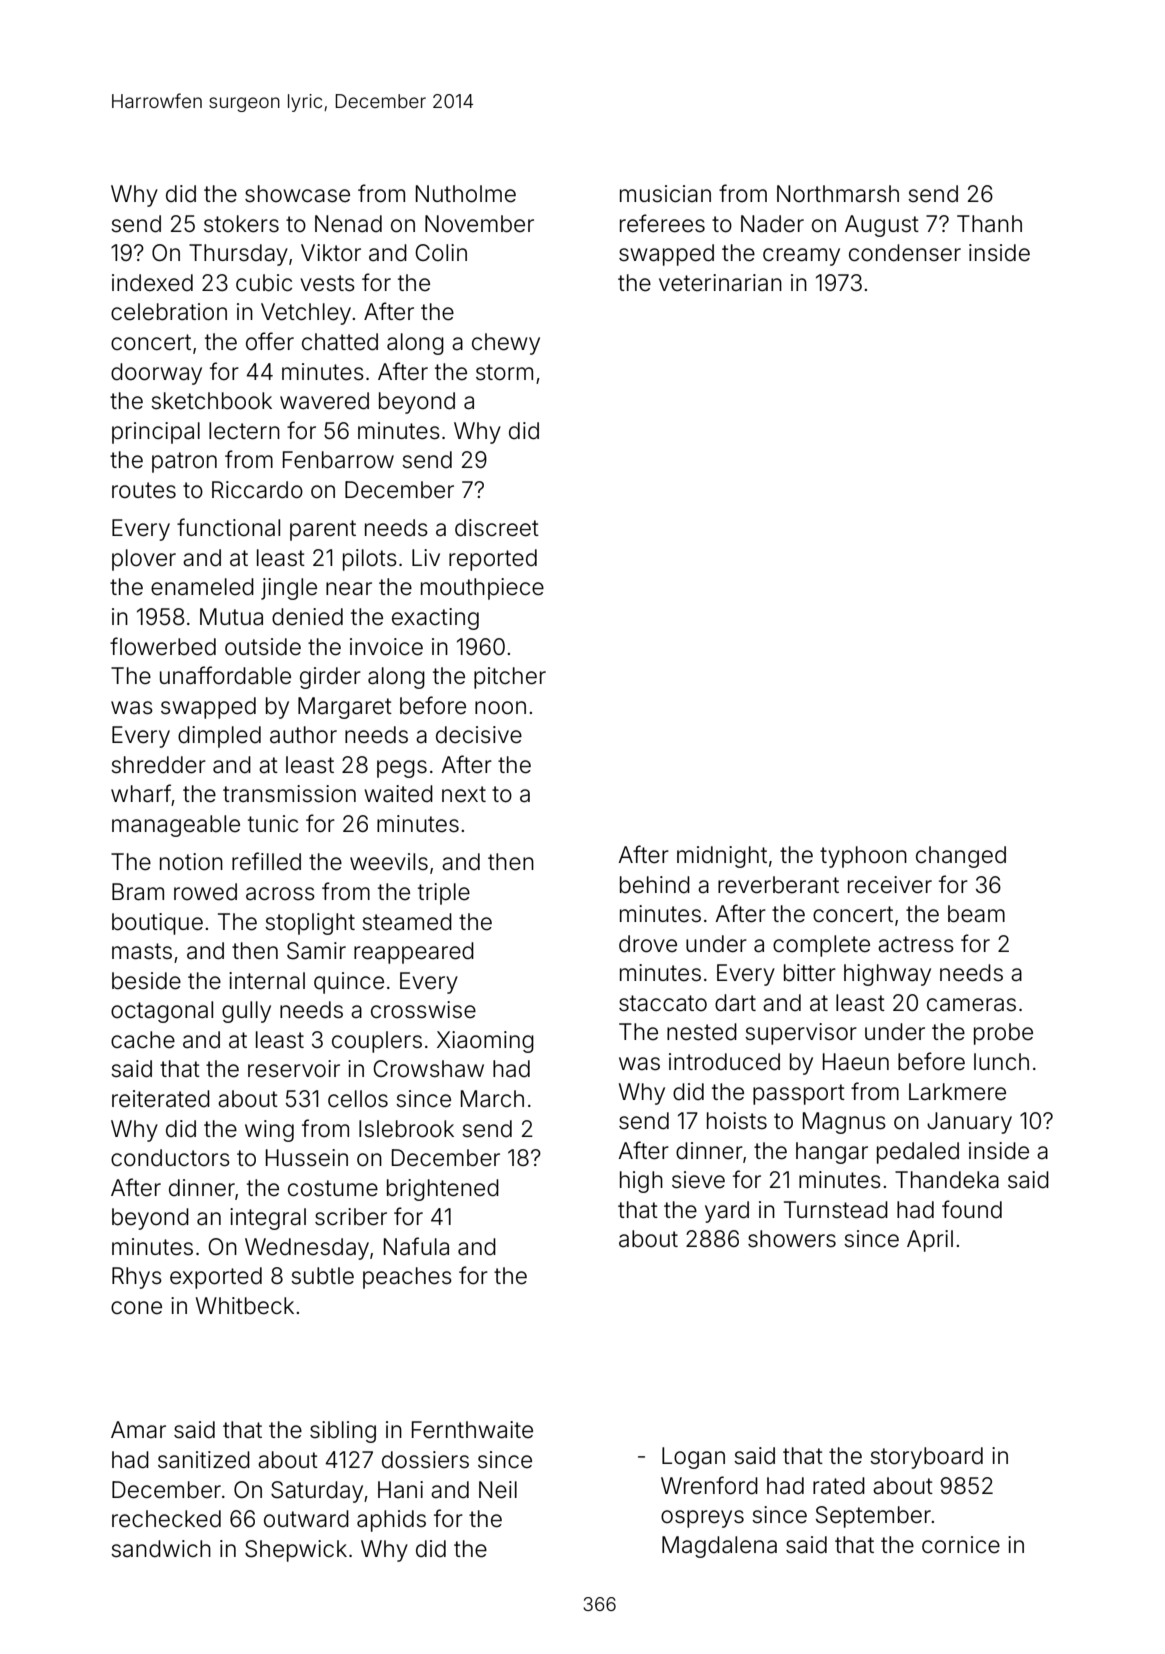 The width and height of the screenshot is (1165, 1654). Describe the element at coordinates (792, 1239) in the screenshot. I see `showers` at that location.
